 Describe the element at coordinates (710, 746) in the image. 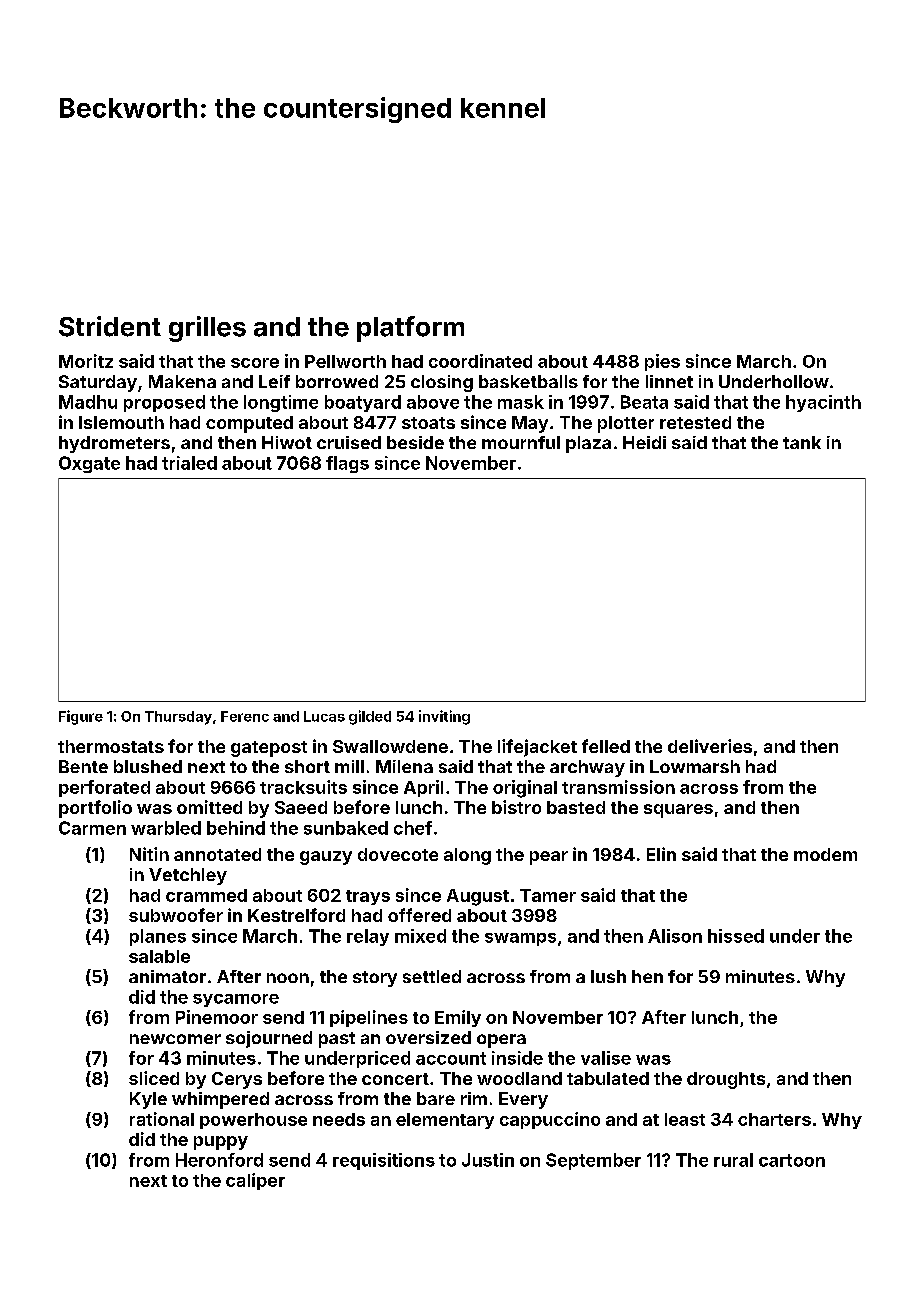

I see `deliveries` at that location.
